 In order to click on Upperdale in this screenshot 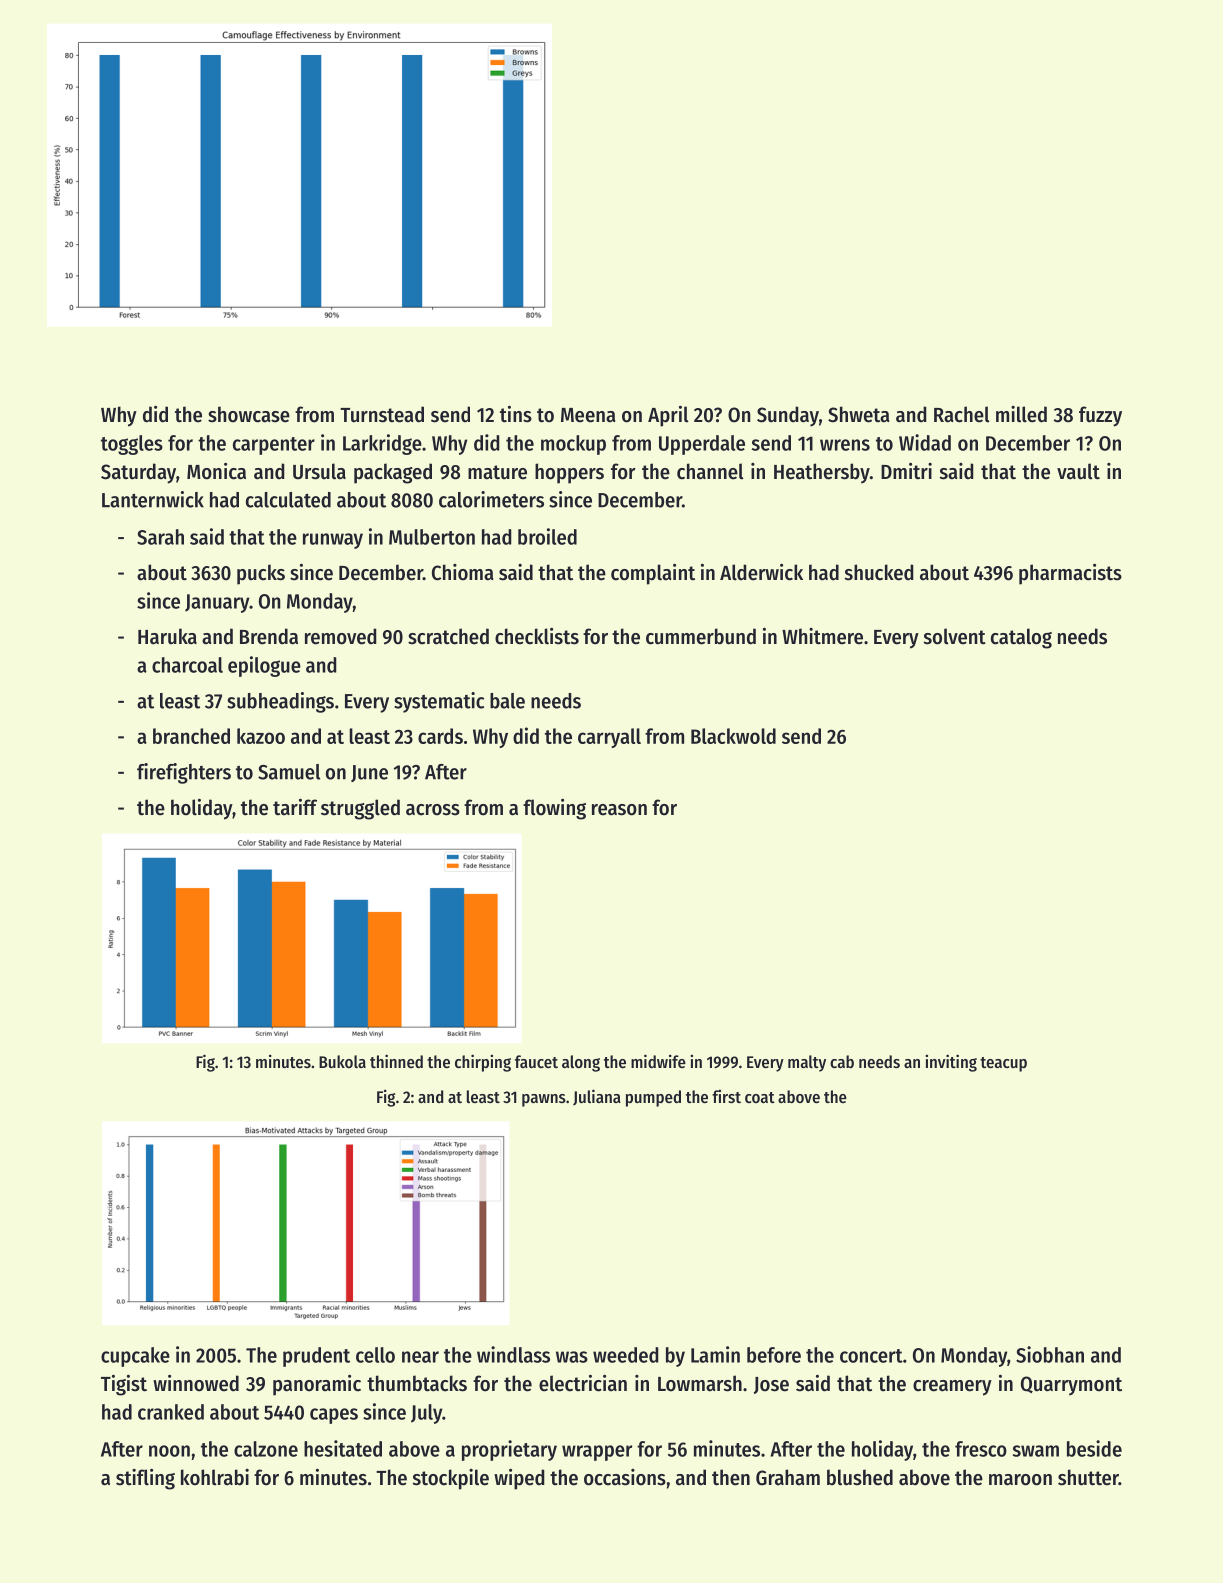, I will do `click(702, 445)`.
